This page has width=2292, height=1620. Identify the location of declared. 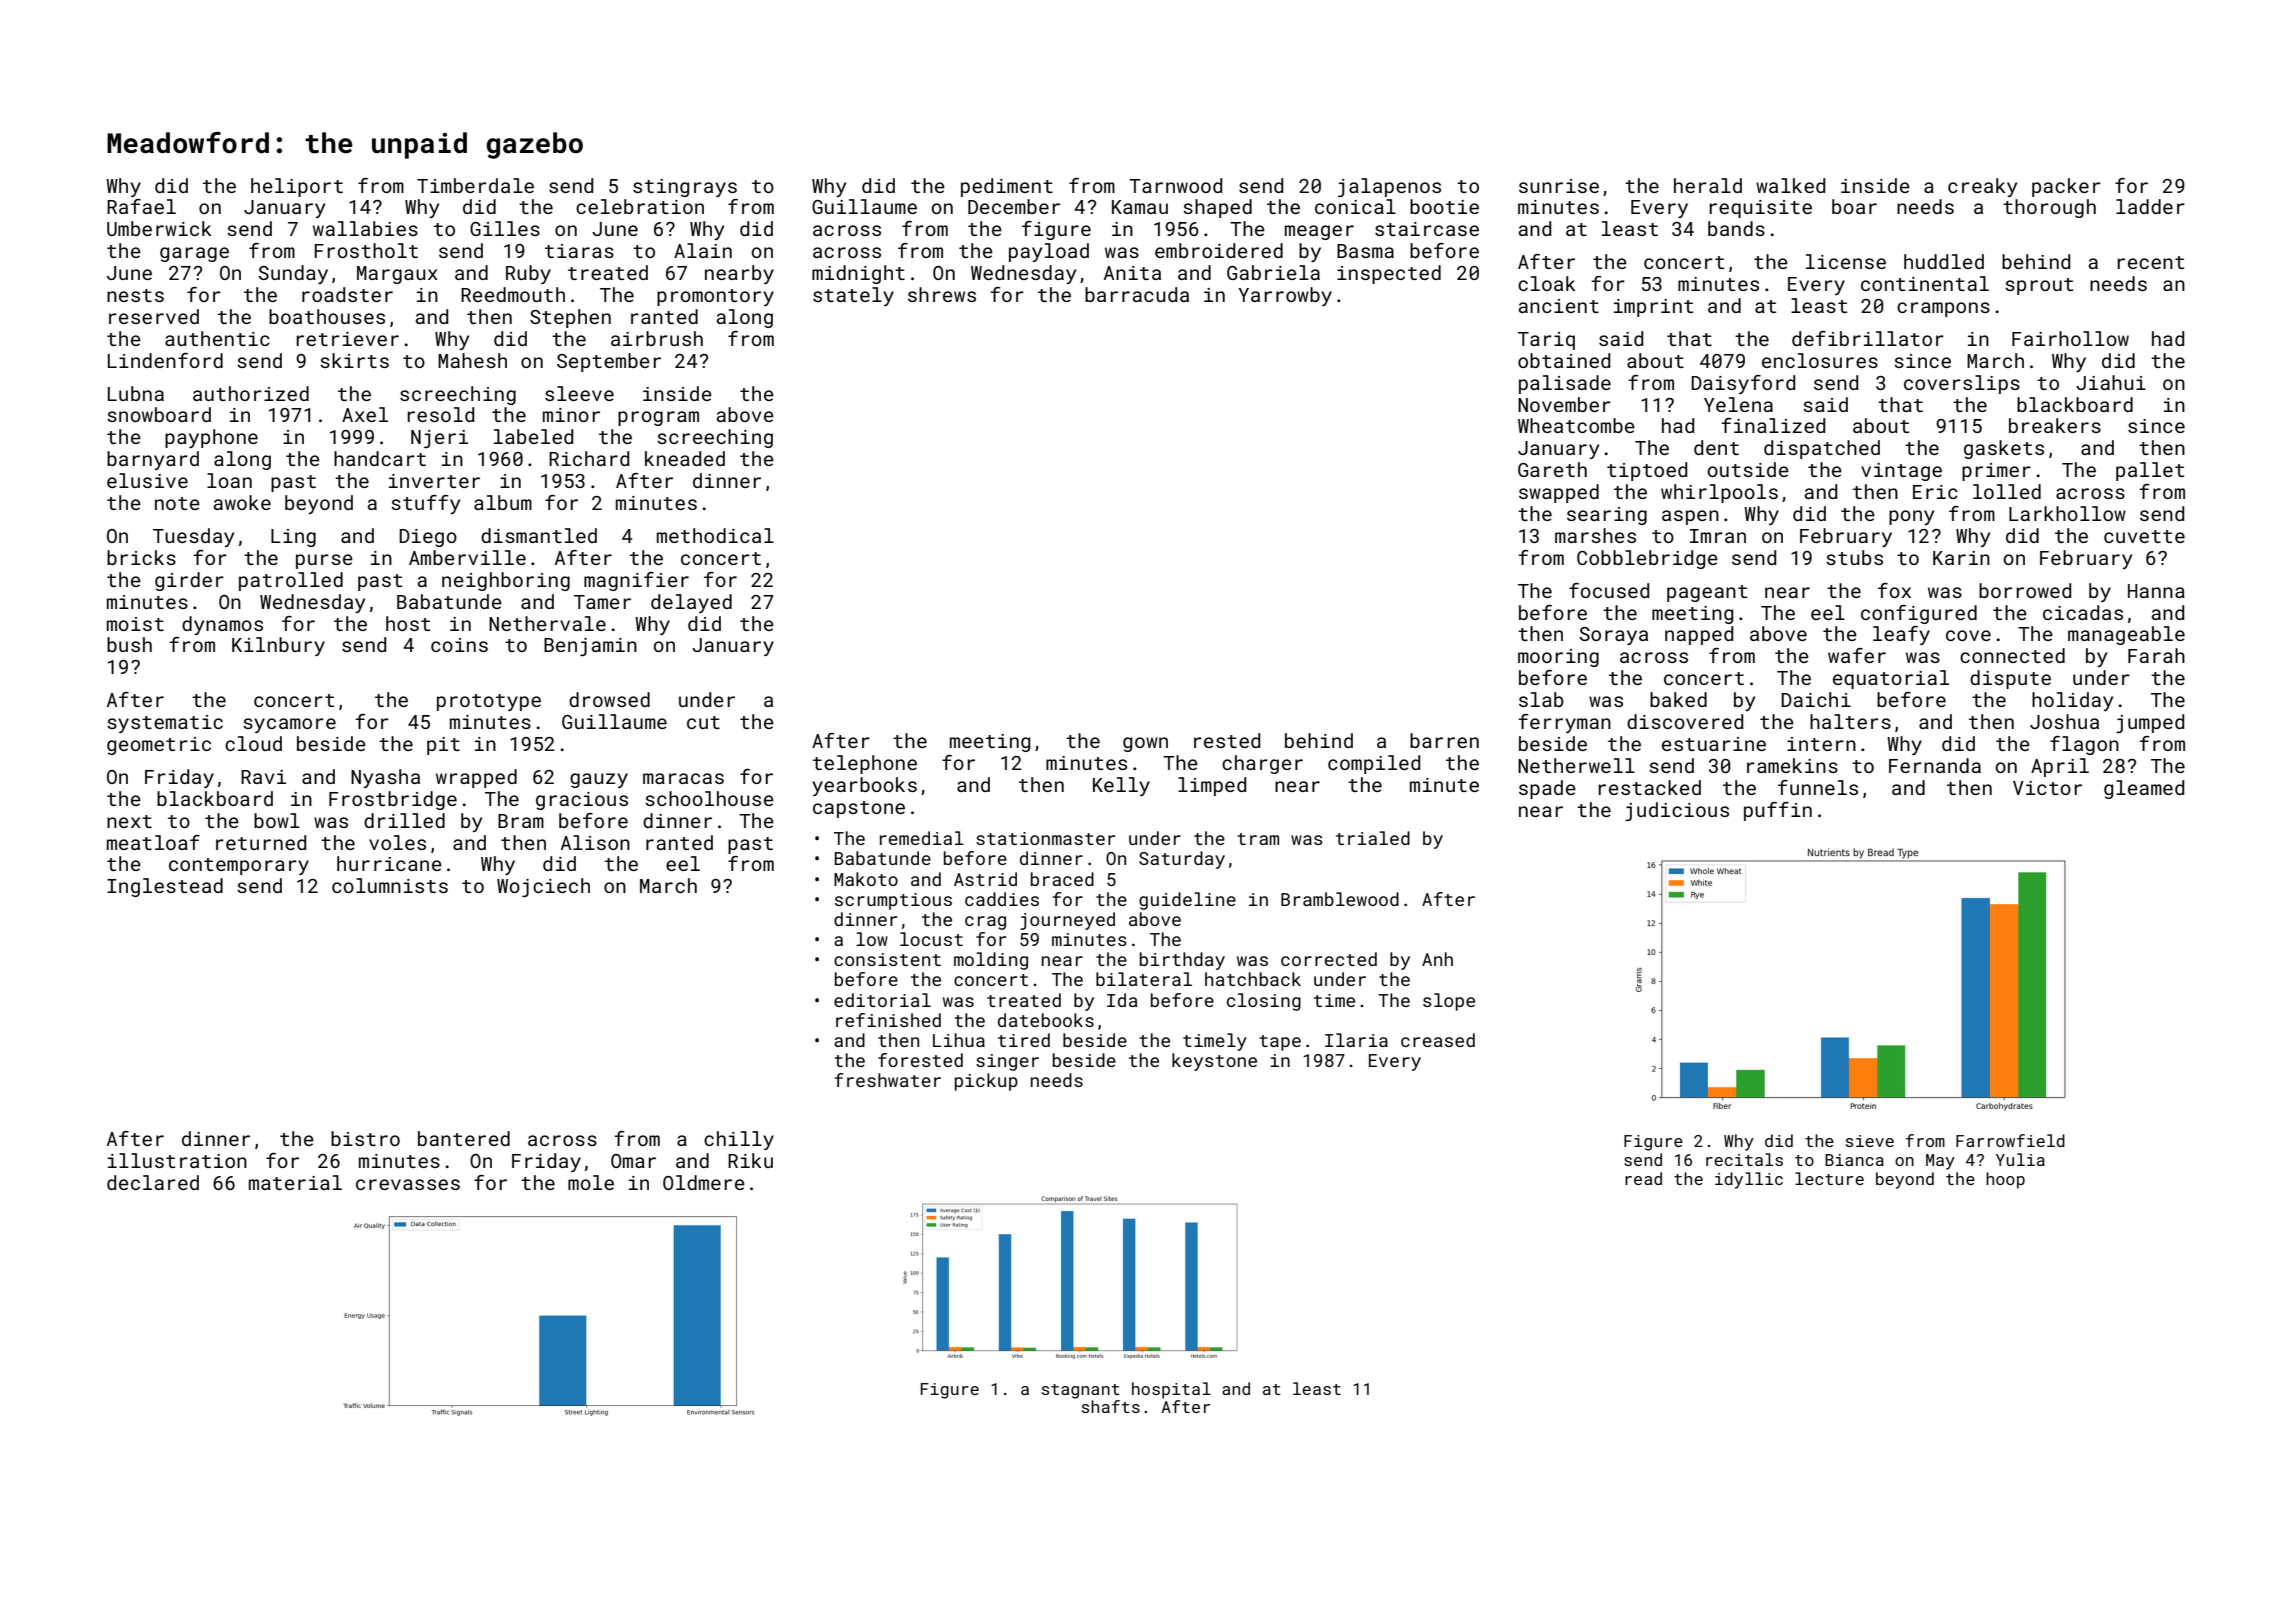
(153, 1182).
